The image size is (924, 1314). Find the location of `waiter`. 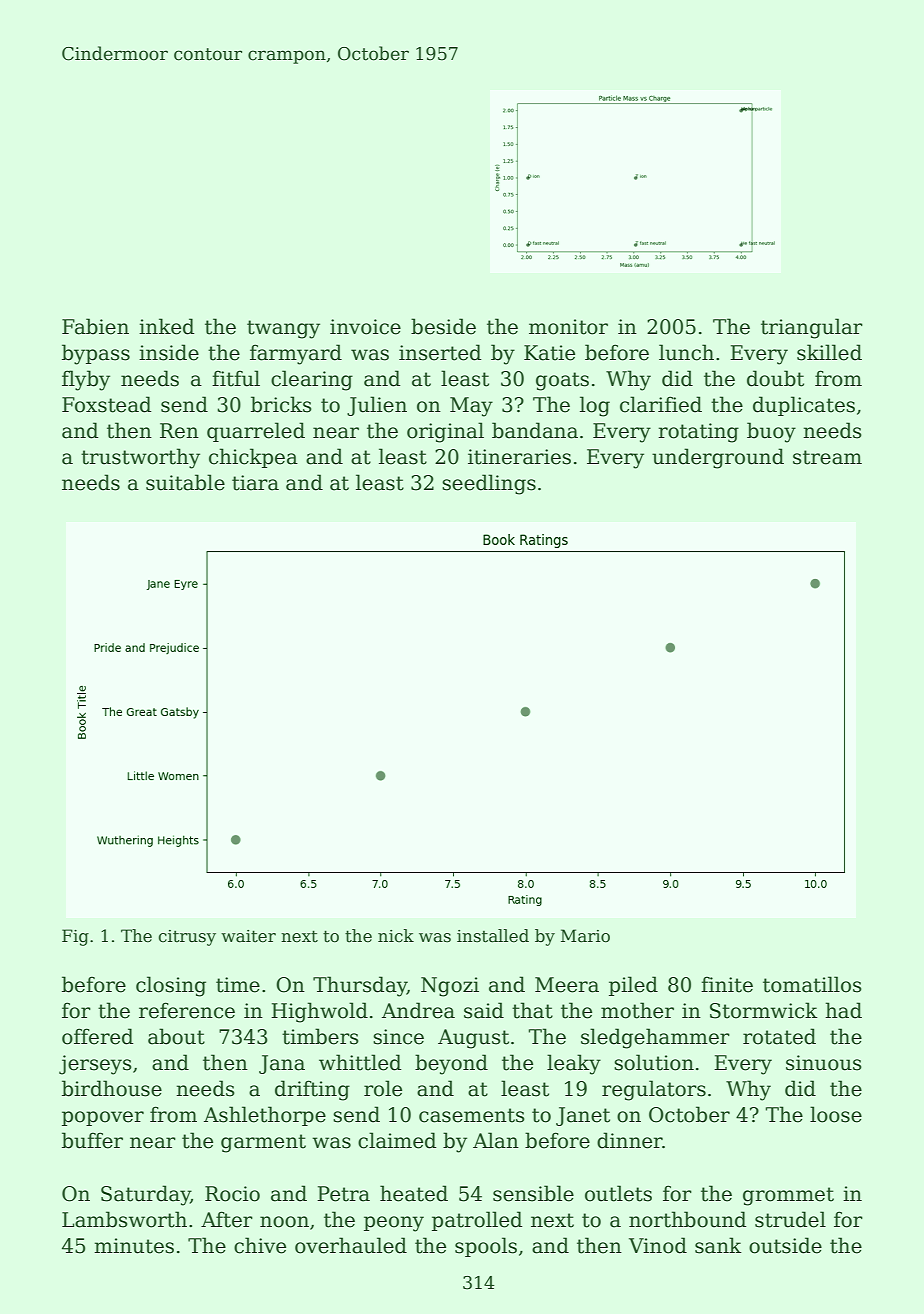

waiter is located at coordinates (248, 936).
